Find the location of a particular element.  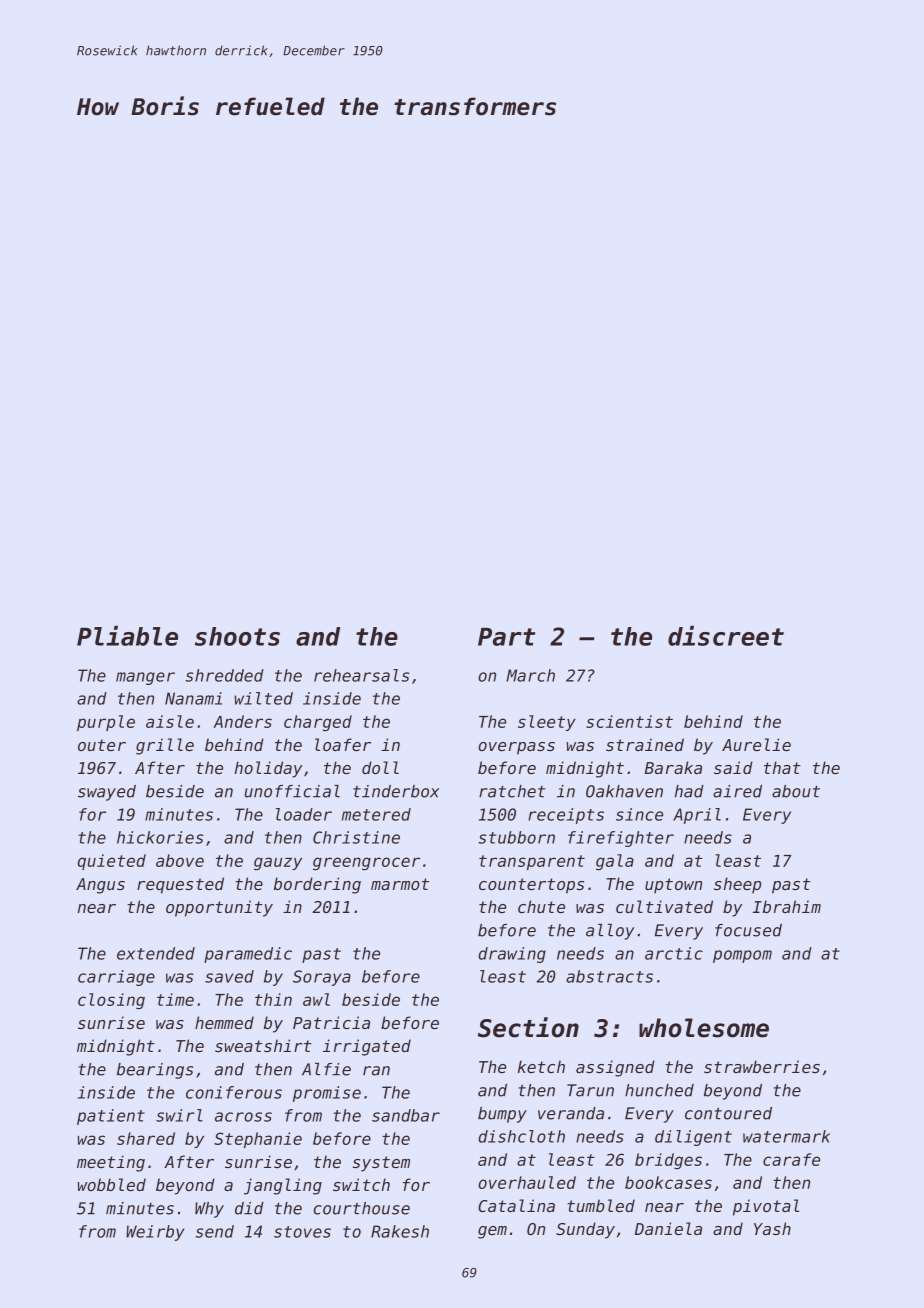

rehearsals is located at coordinates (361, 675).
